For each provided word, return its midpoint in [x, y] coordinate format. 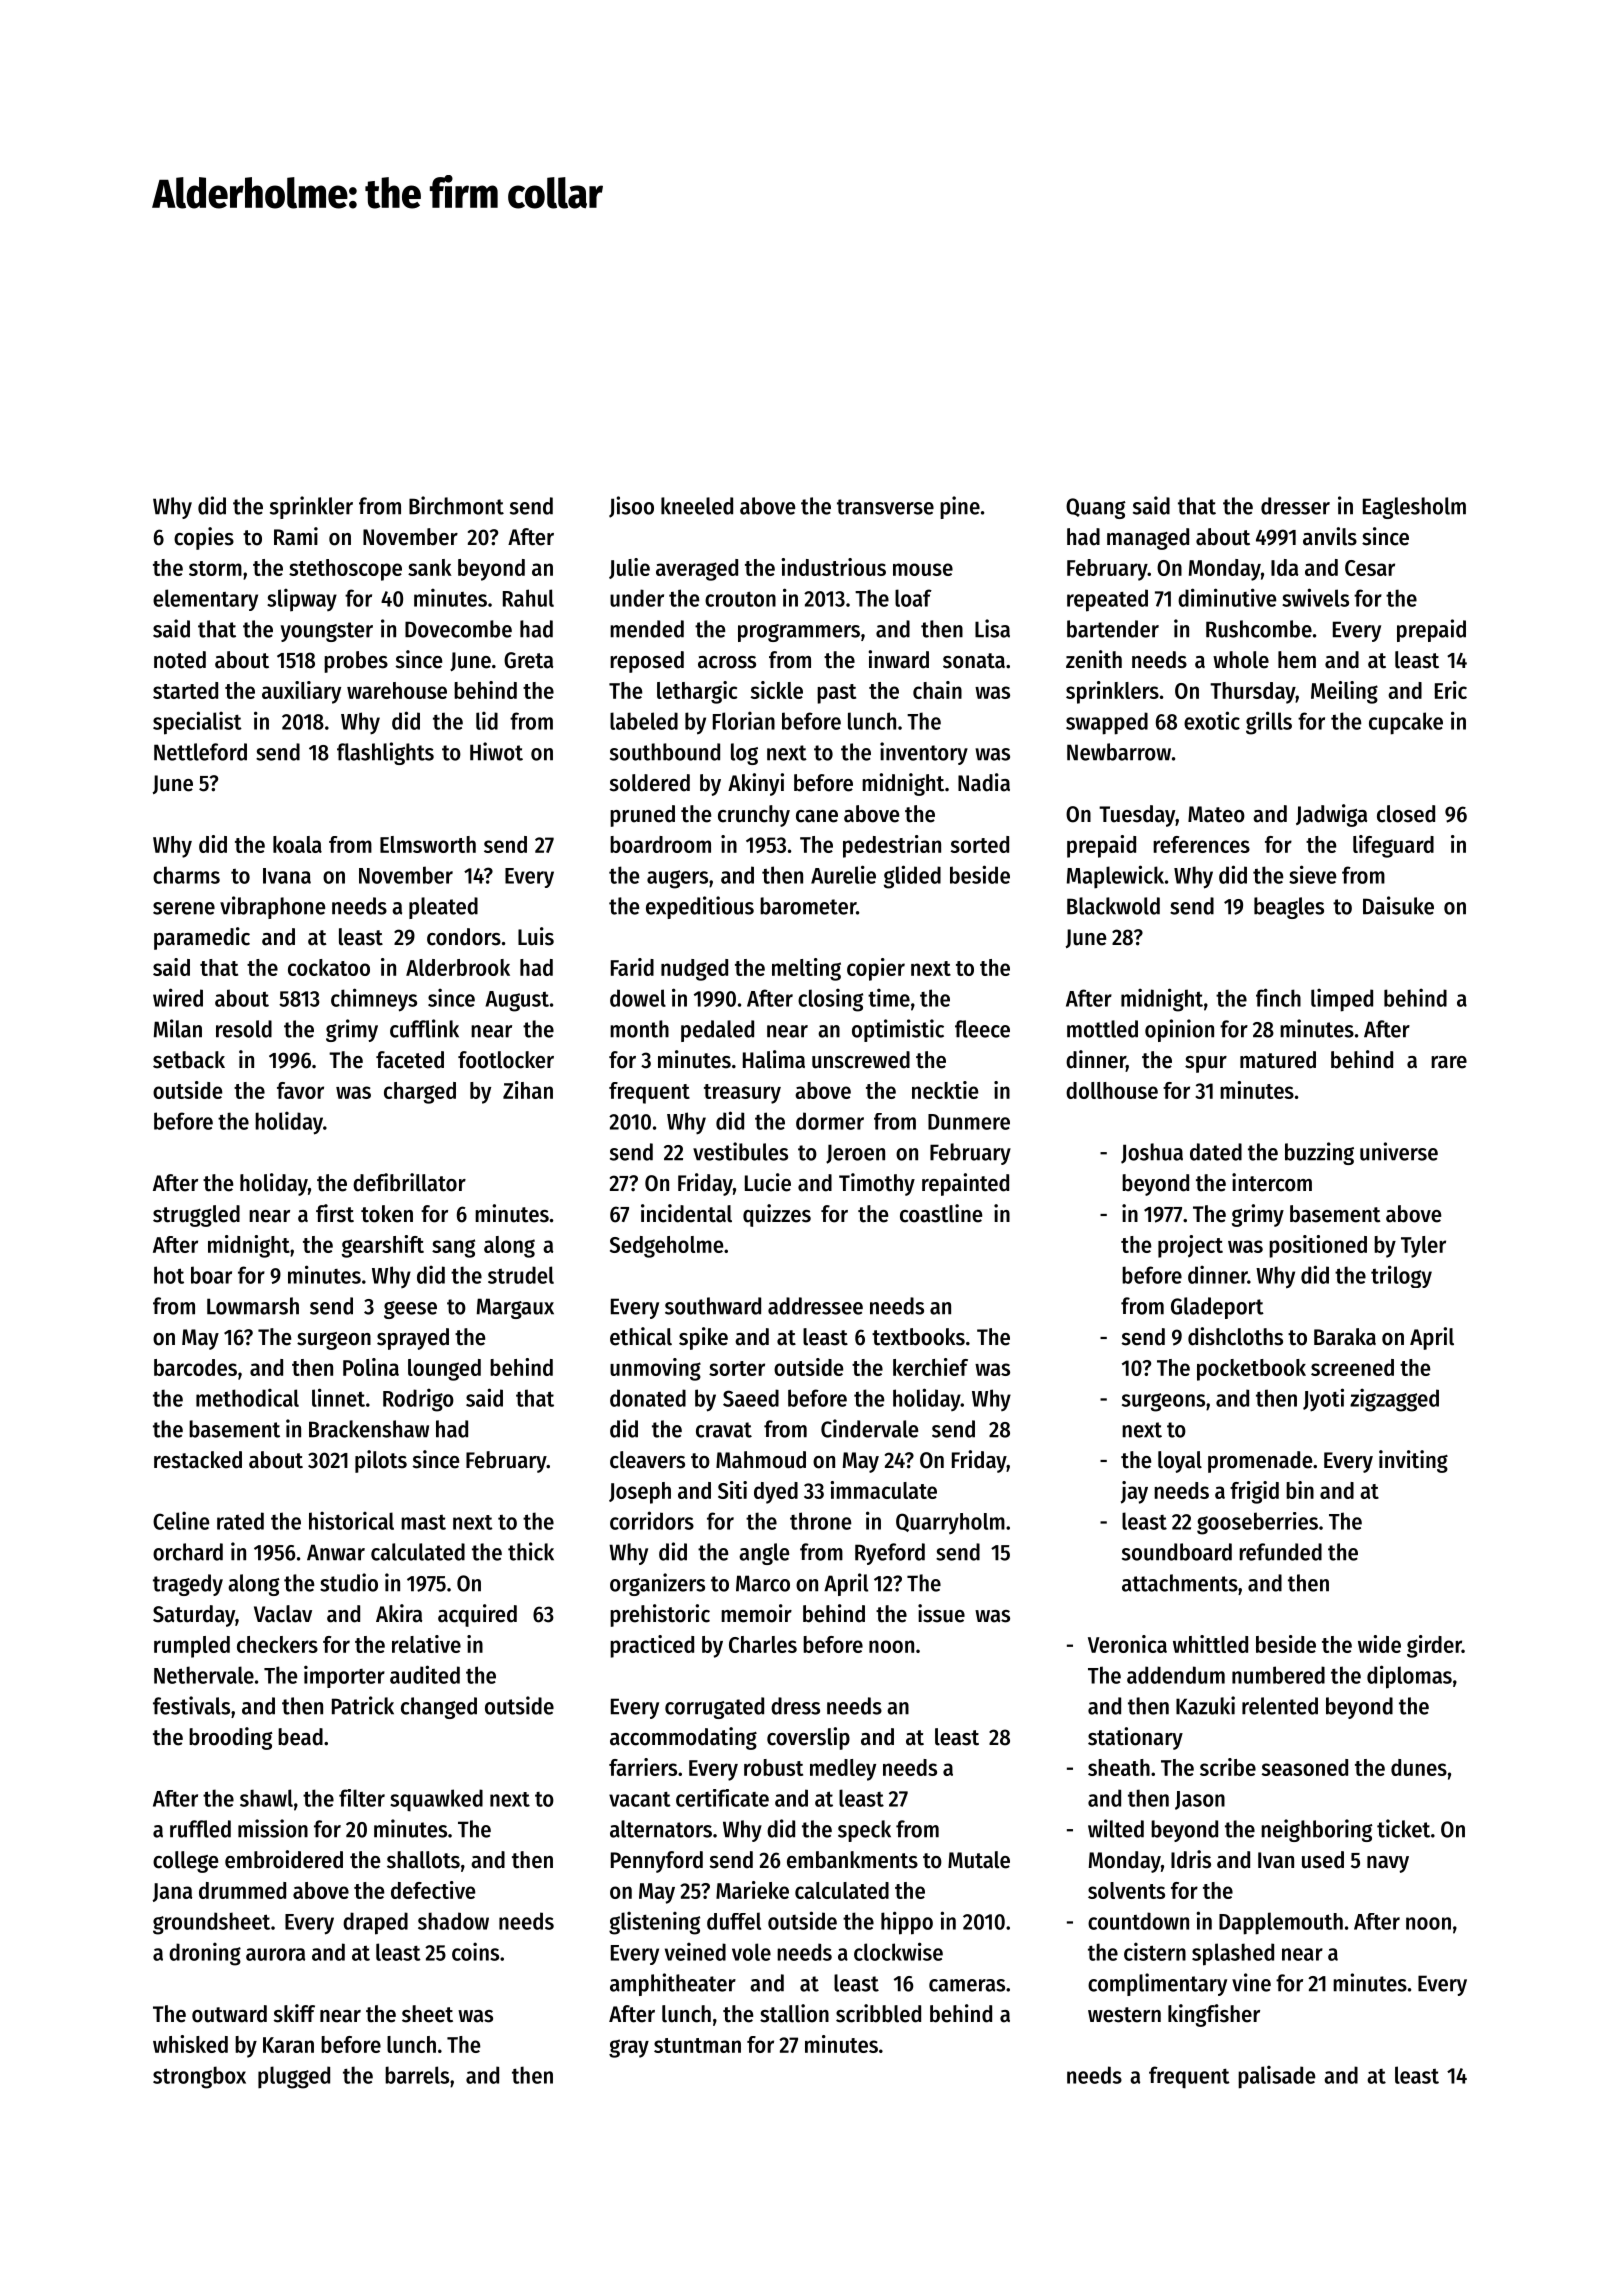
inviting [1413, 1461]
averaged [697, 570]
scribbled [878, 2013]
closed [1406, 814]
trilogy [1401, 1276]
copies [204, 538]
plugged [294, 2077]
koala [297, 844]
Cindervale [869, 1428]
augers [677, 879]
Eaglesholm [1414, 508]
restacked [198, 1460]
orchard [188, 1552]
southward [713, 1306]
